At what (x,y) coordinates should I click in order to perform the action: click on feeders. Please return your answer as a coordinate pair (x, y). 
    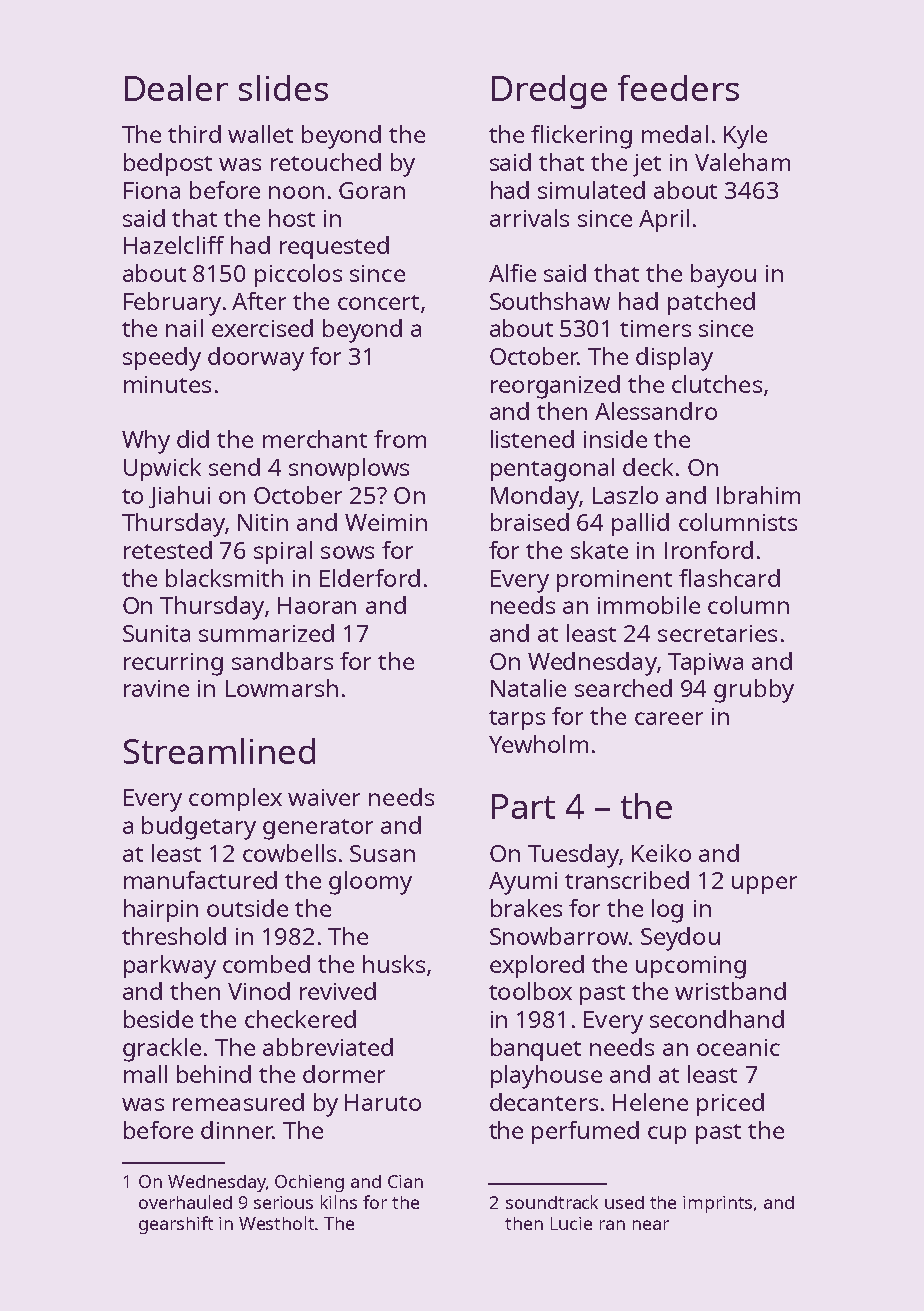
    Looking at the image, I should click on (678, 88).
